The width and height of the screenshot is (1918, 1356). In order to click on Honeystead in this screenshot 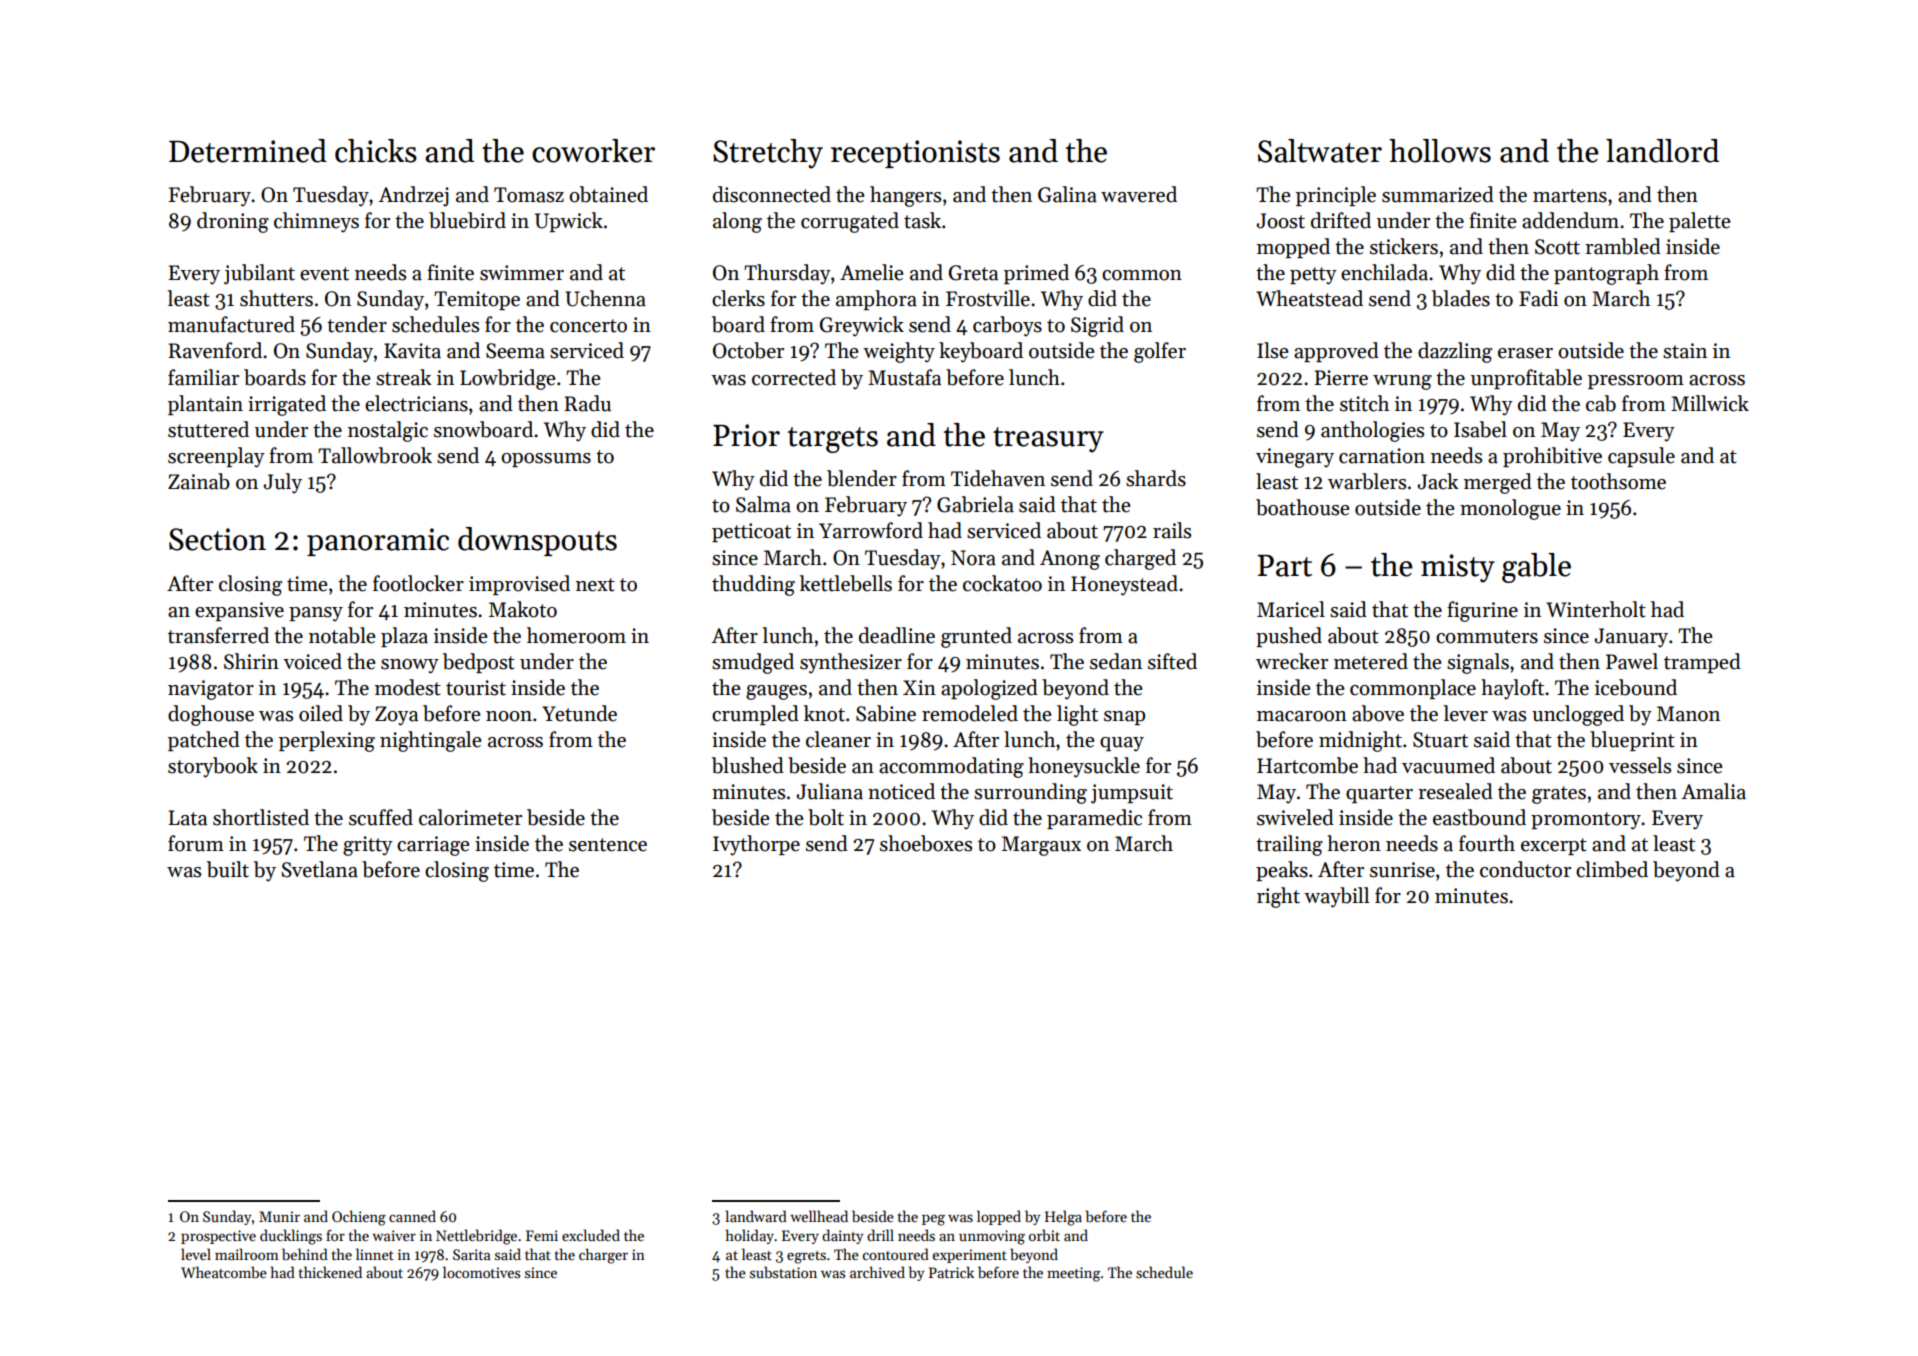, I will do `click(1124, 585)`.
